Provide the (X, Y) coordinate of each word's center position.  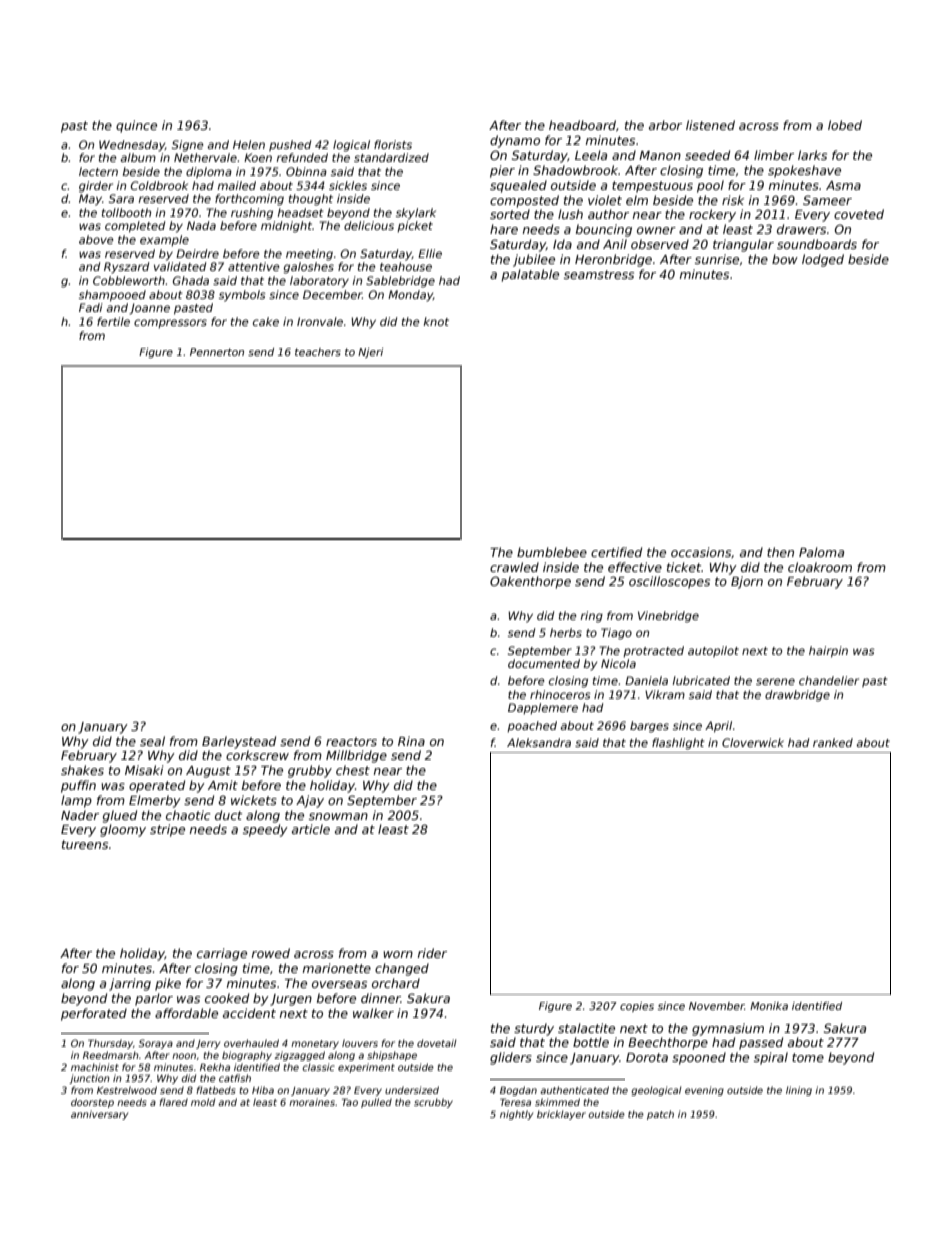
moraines (312, 1102)
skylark (416, 214)
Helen (249, 144)
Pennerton (217, 352)
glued (120, 816)
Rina (411, 741)
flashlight (678, 744)
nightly (516, 1115)
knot (436, 321)
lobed (845, 125)
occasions (701, 552)
